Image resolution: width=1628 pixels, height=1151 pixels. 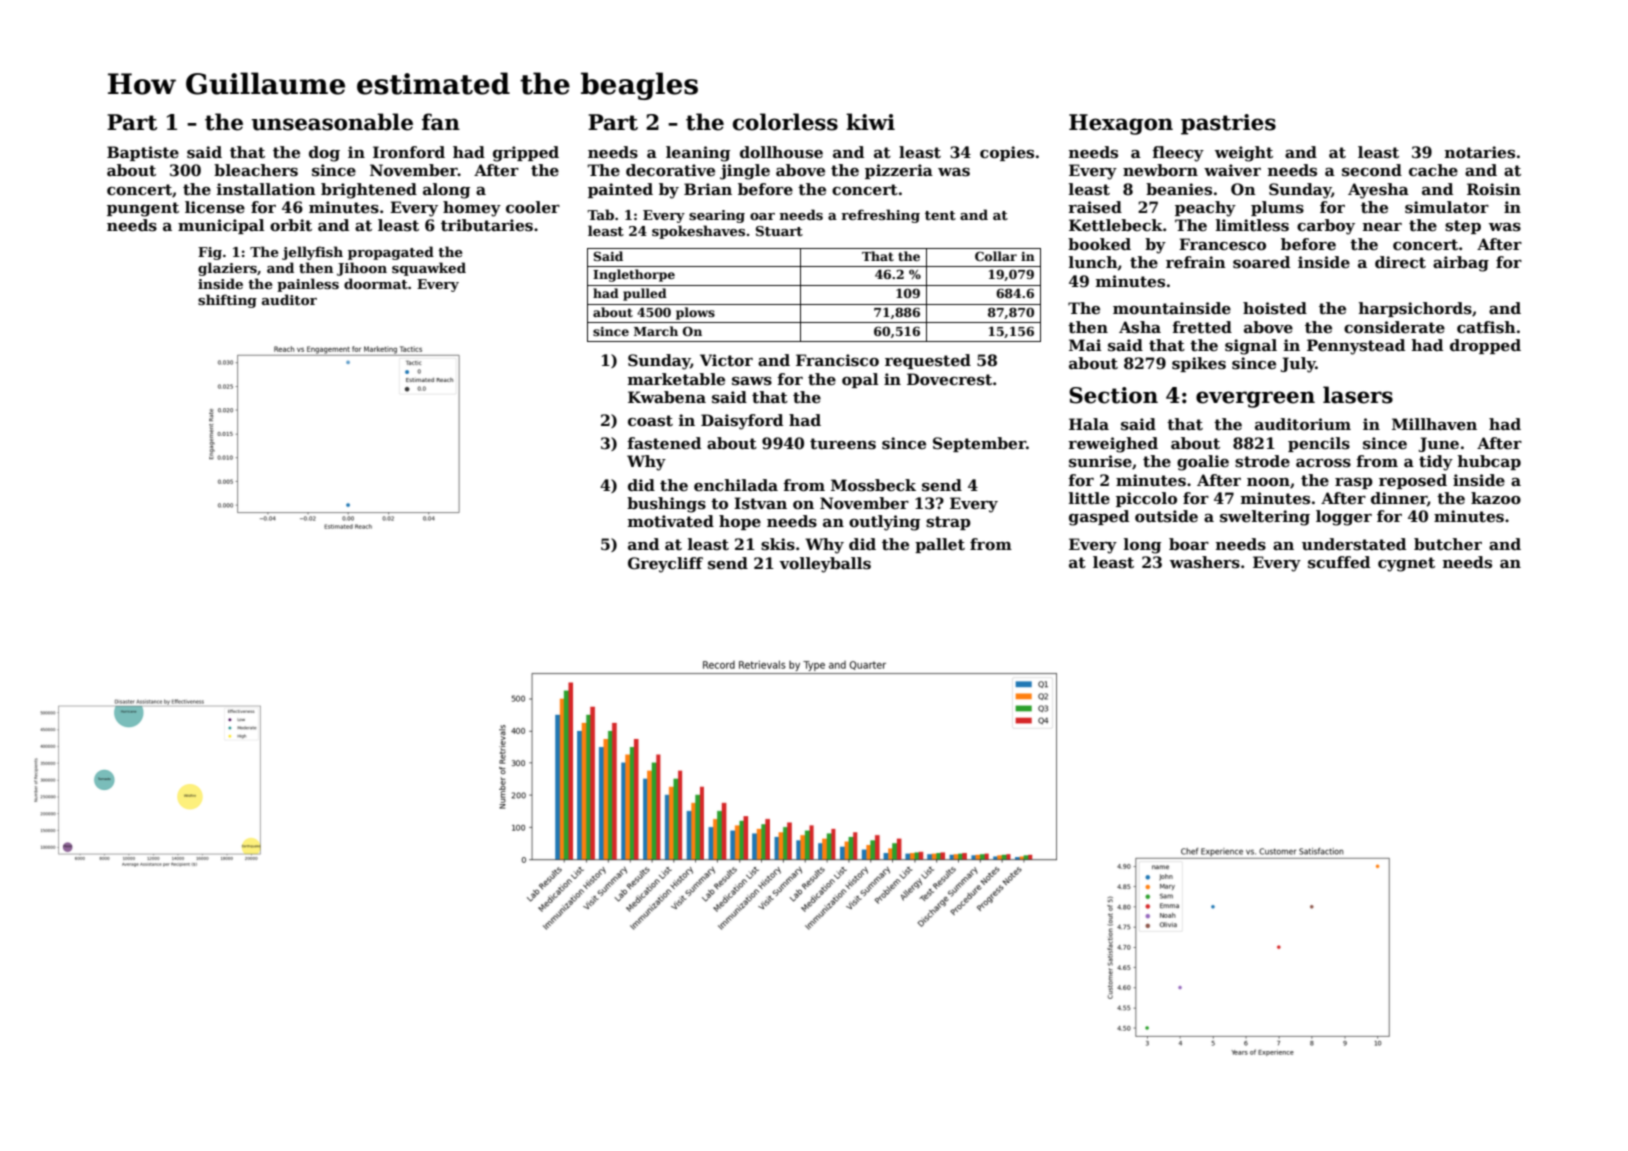 I want to click on lasers, so click(x=1358, y=395).
